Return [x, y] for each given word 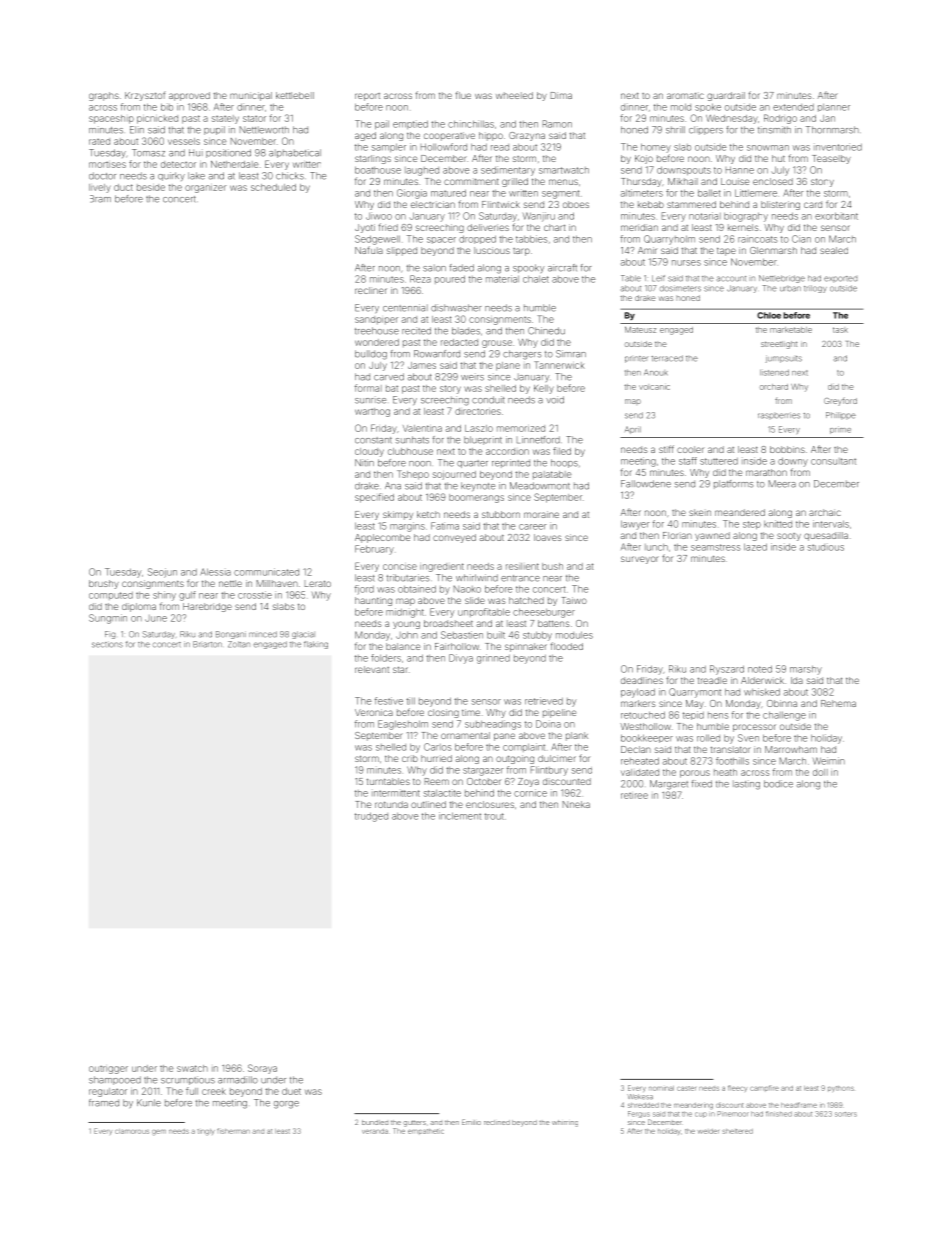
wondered [377, 342]
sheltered [737, 1131]
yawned [712, 536]
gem [159, 1132]
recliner [371, 290]
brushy [104, 584]
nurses [686, 263]
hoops [564, 463]
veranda [375, 1131]
